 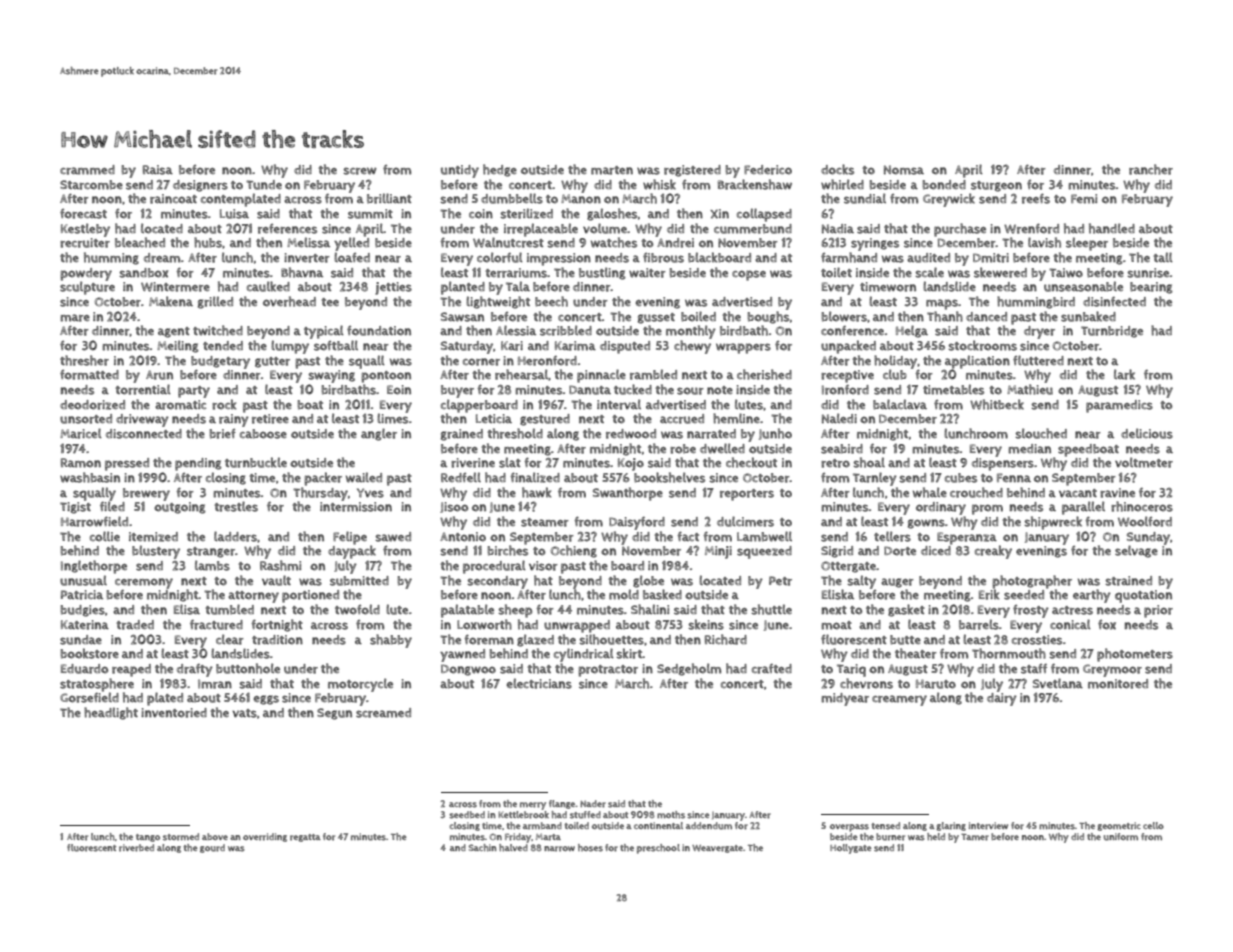 I want to click on tango, so click(x=148, y=838).
